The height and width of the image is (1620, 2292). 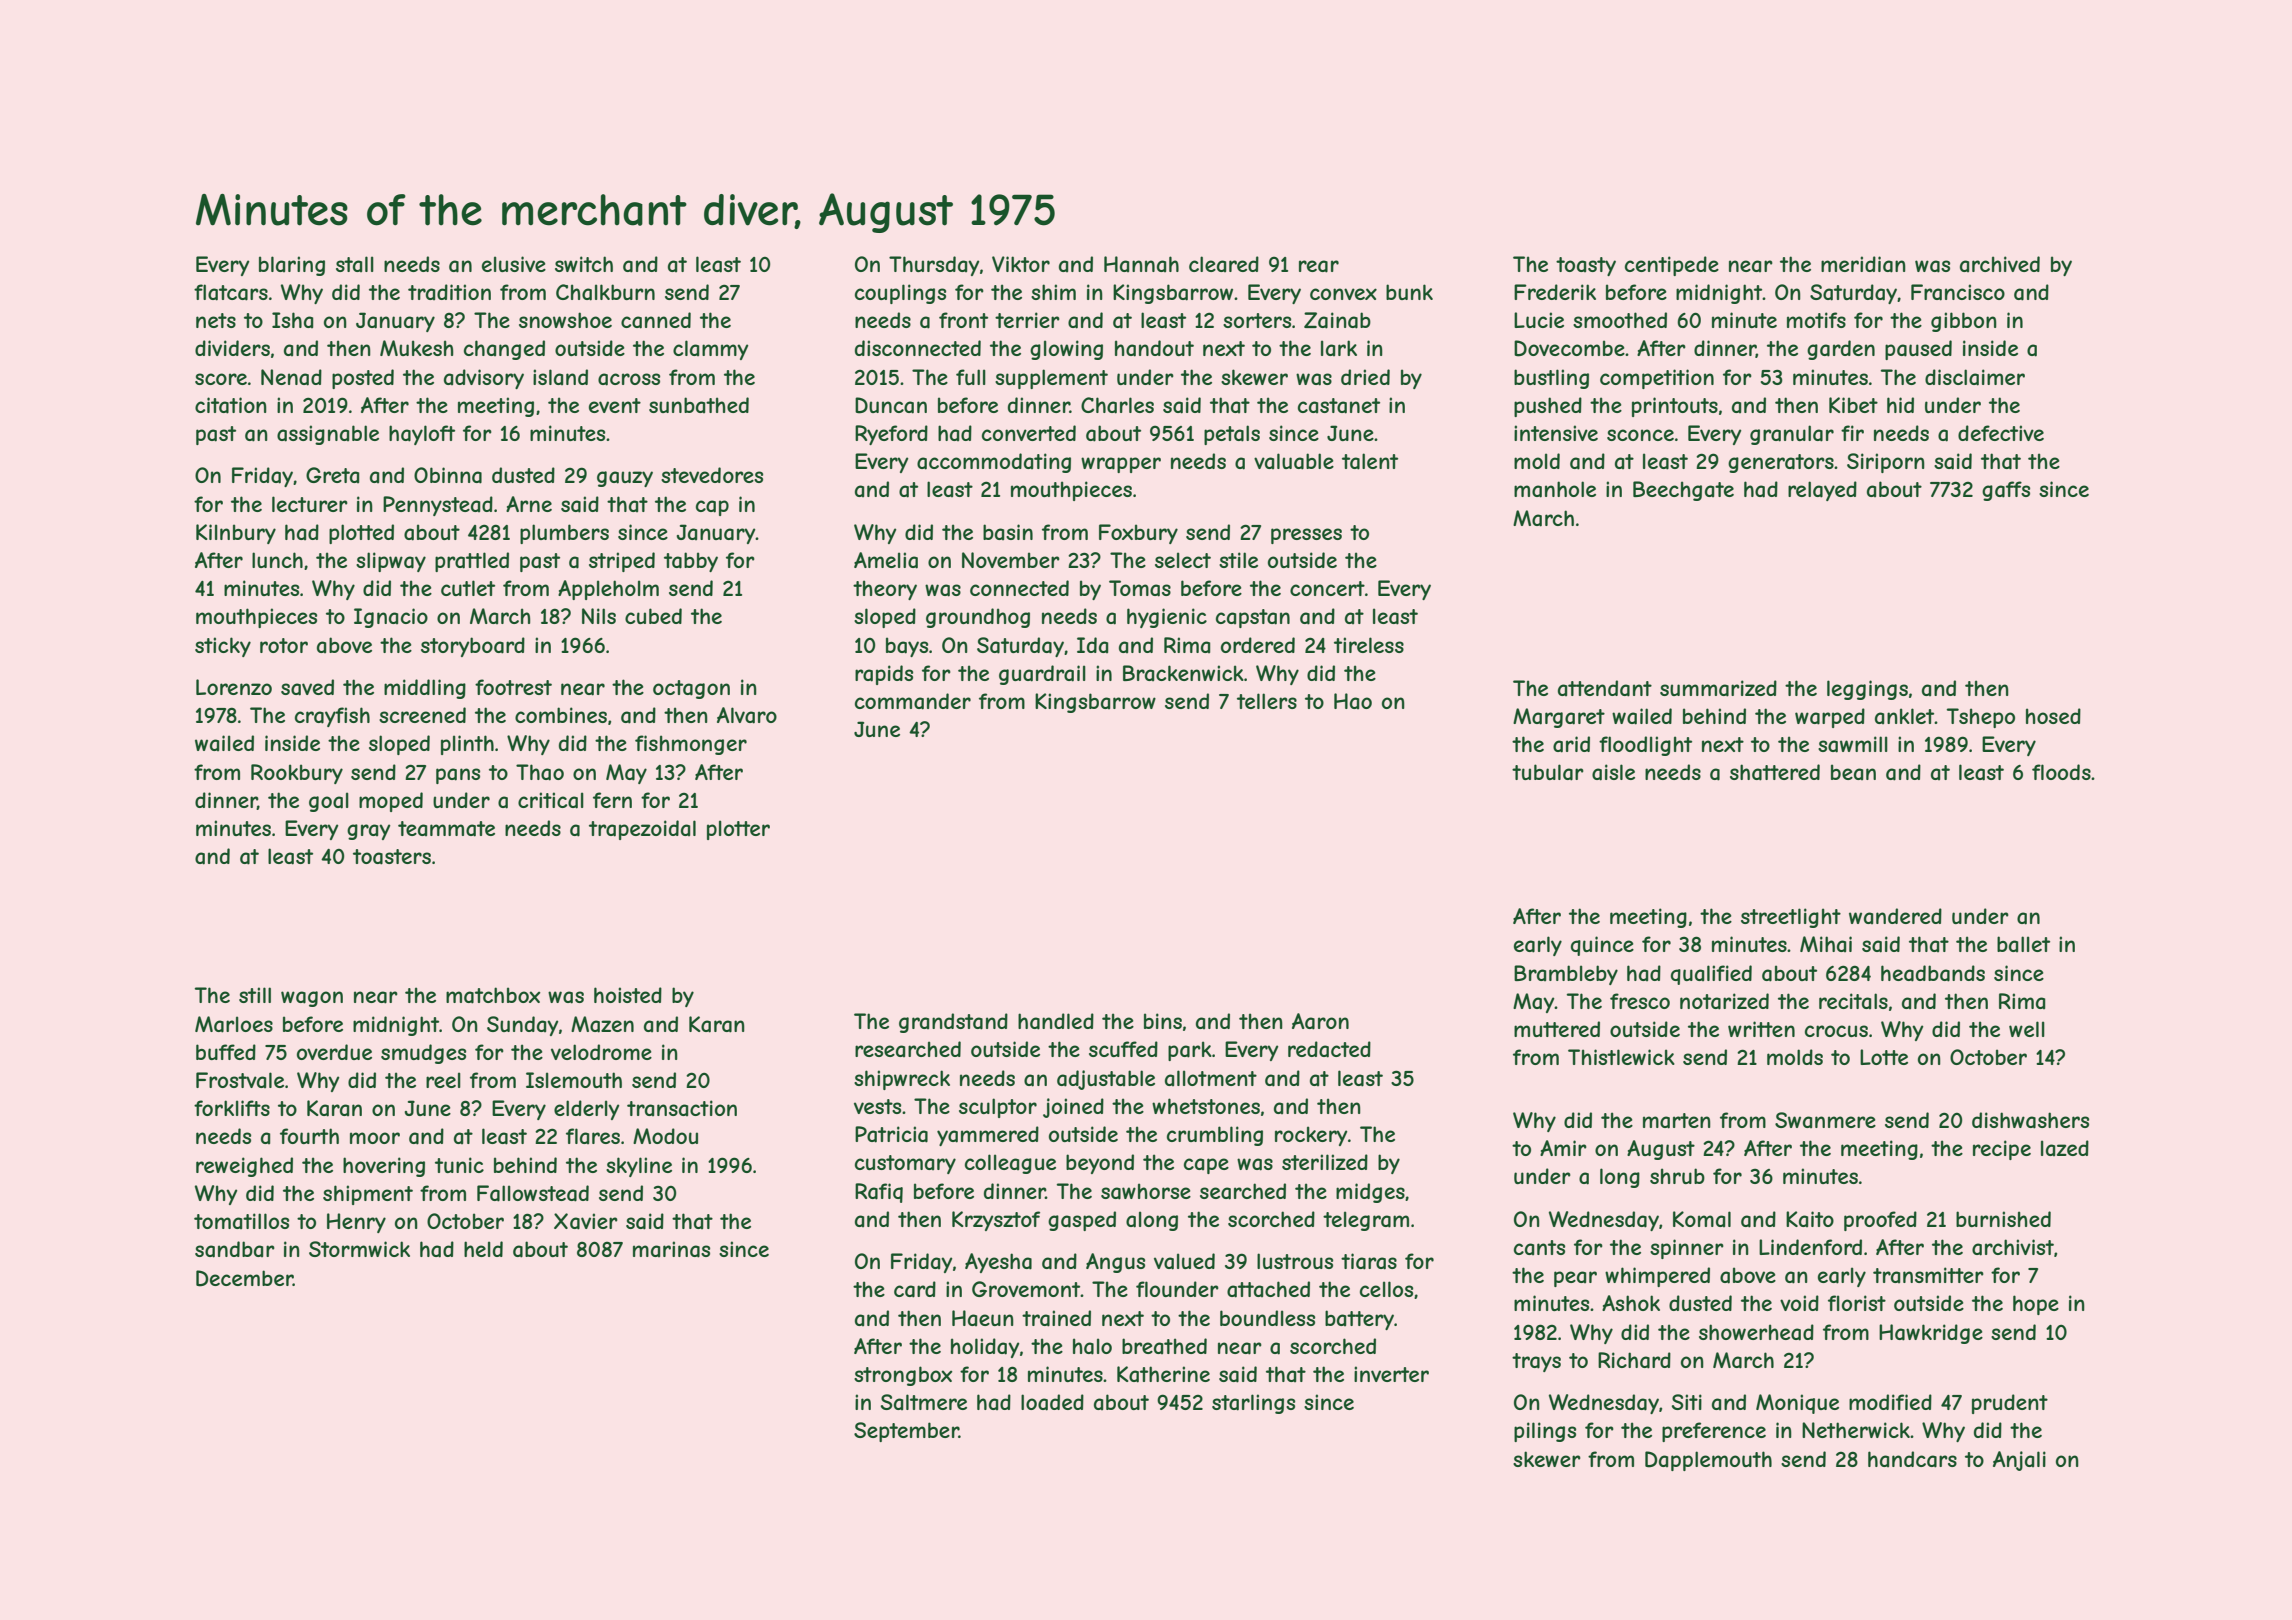 What do you see at coordinates (924, 1402) in the image?
I see `Saltmere` at bounding box center [924, 1402].
